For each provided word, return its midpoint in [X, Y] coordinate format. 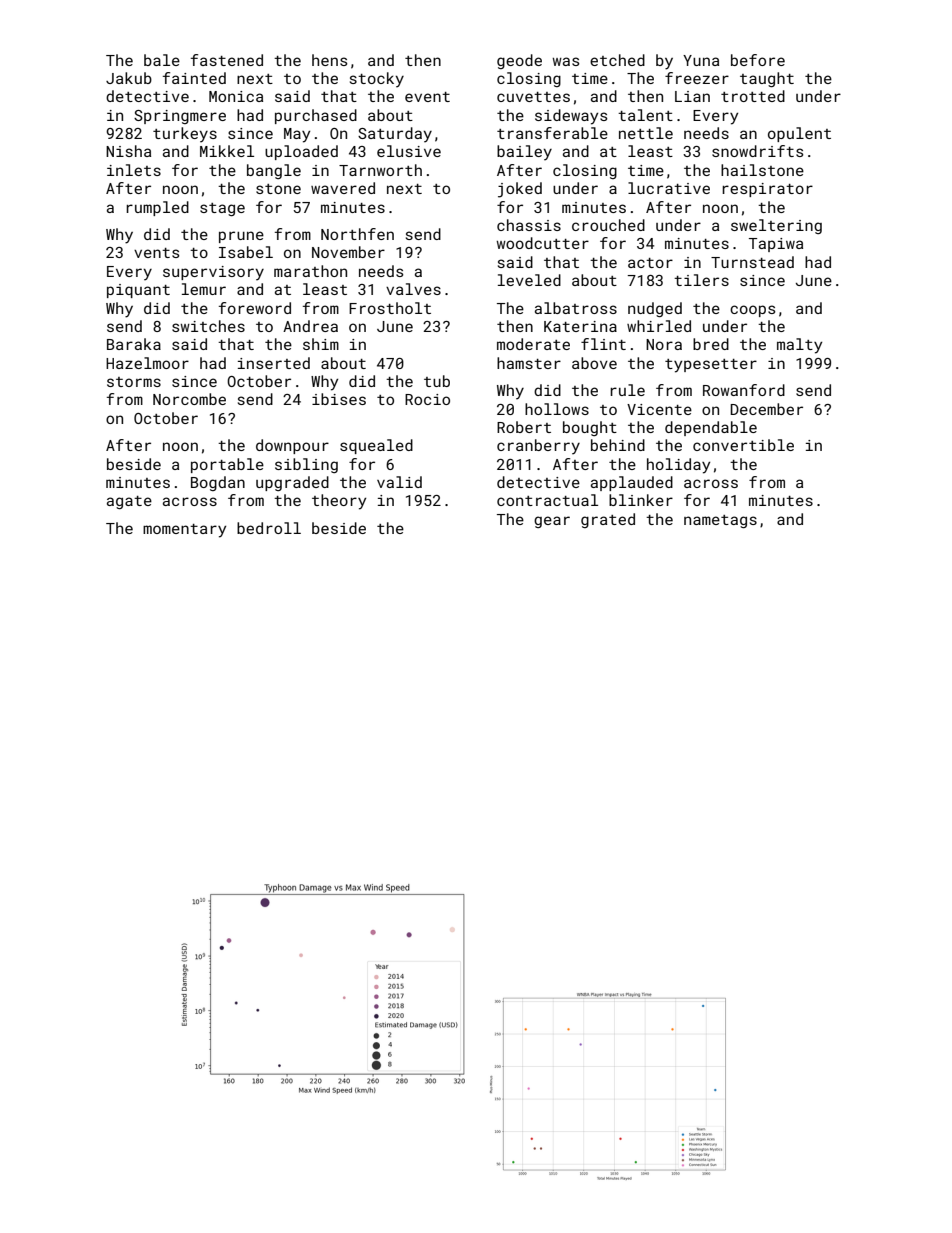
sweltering [776, 226]
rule [627, 390]
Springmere [180, 117]
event [427, 97]
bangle [274, 171]
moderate [533, 344]
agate [129, 502]
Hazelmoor [147, 363]
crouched [608, 225]
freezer [697, 78]
